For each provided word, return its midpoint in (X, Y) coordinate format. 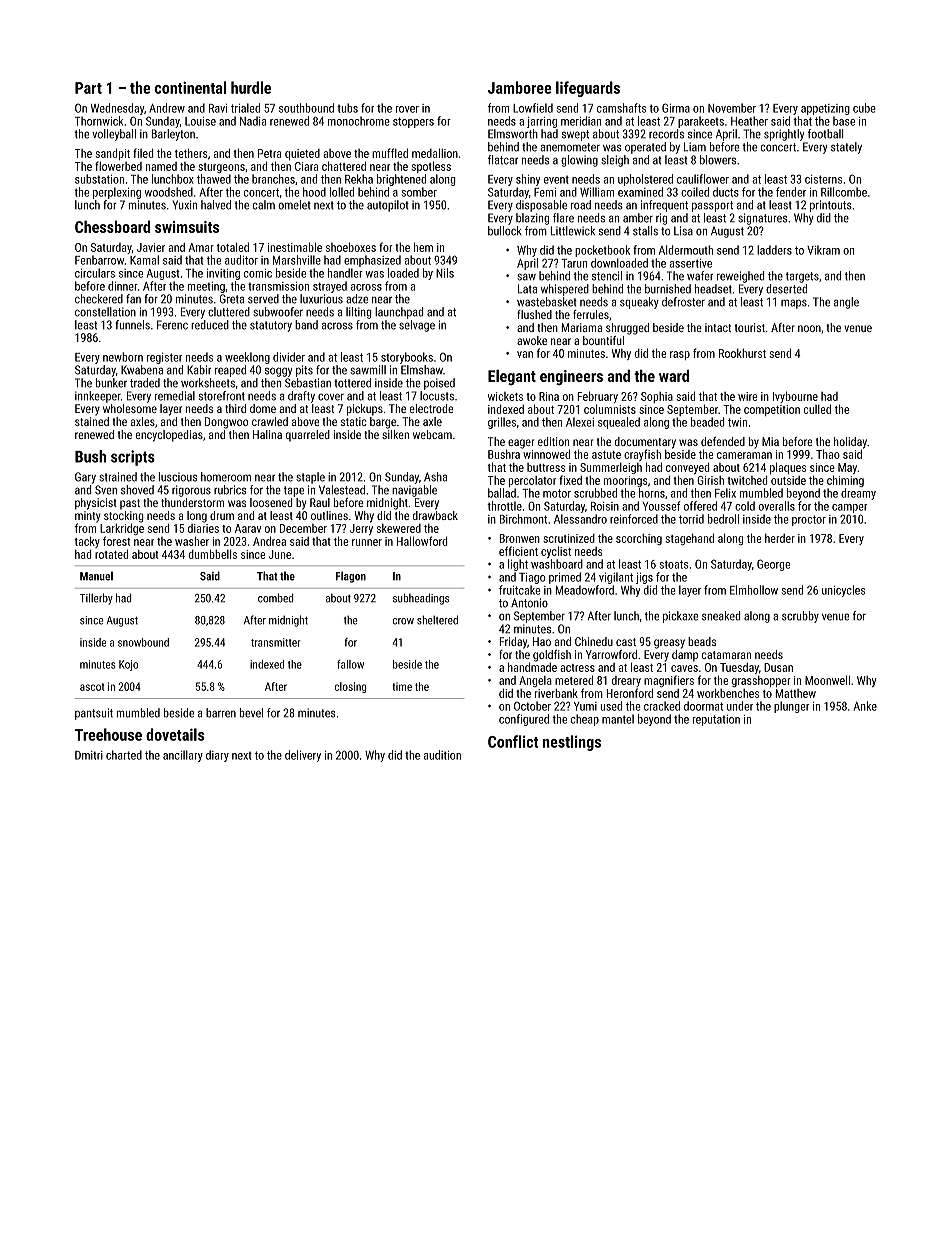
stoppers (413, 122)
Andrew (167, 108)
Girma (676, 108)
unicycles (843, 591)
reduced (210, 325)
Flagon (351, 577)
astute (606, 455)
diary (217, 756)
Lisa (683, 231)
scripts (133, 458)
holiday (850, 443)
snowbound (143, 642)
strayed (330, 287)
